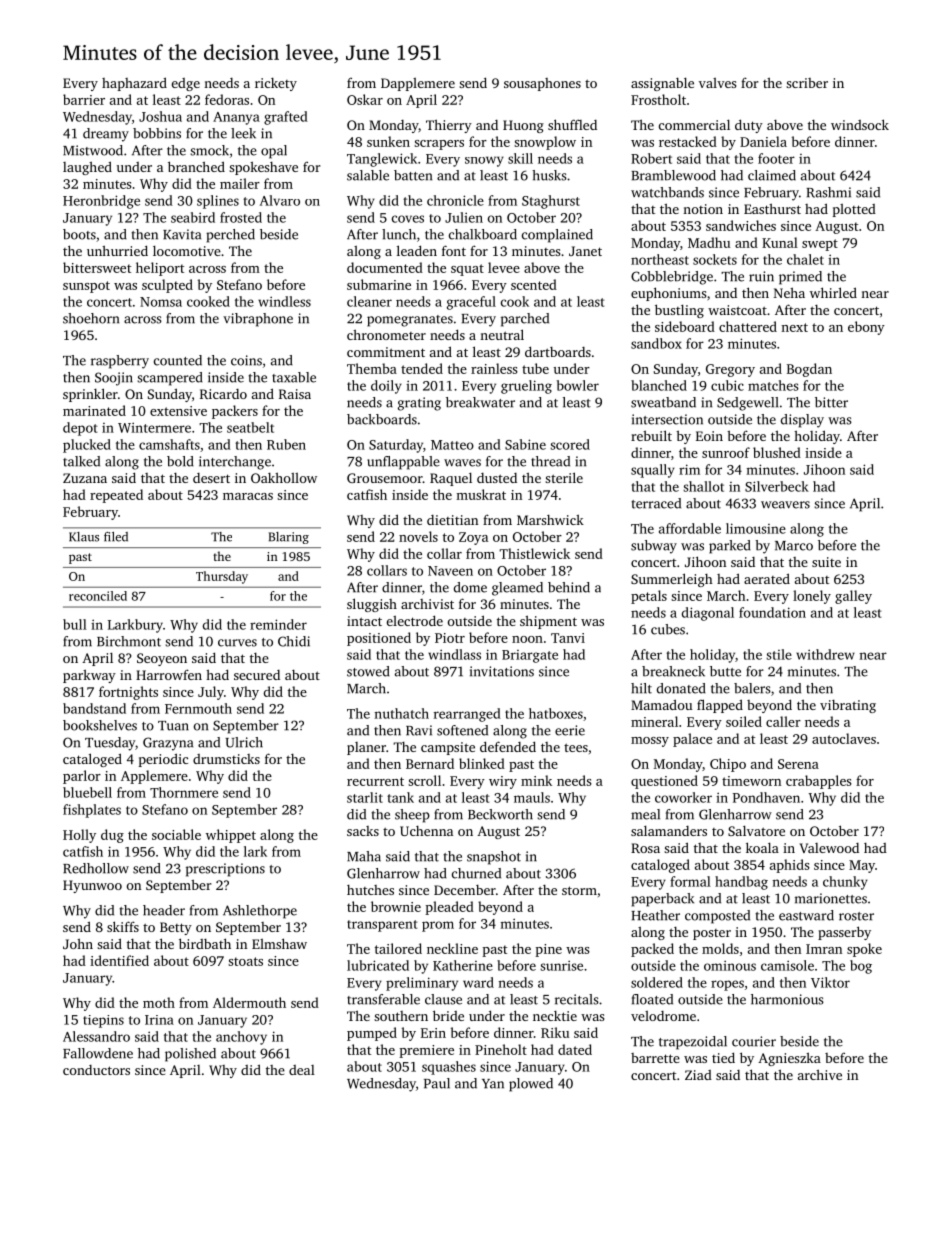 This screenshot has width=952, height=1233. Describe the element at coordinates (154, 427) in the screenshot. I see `Wintermere` at that location.
